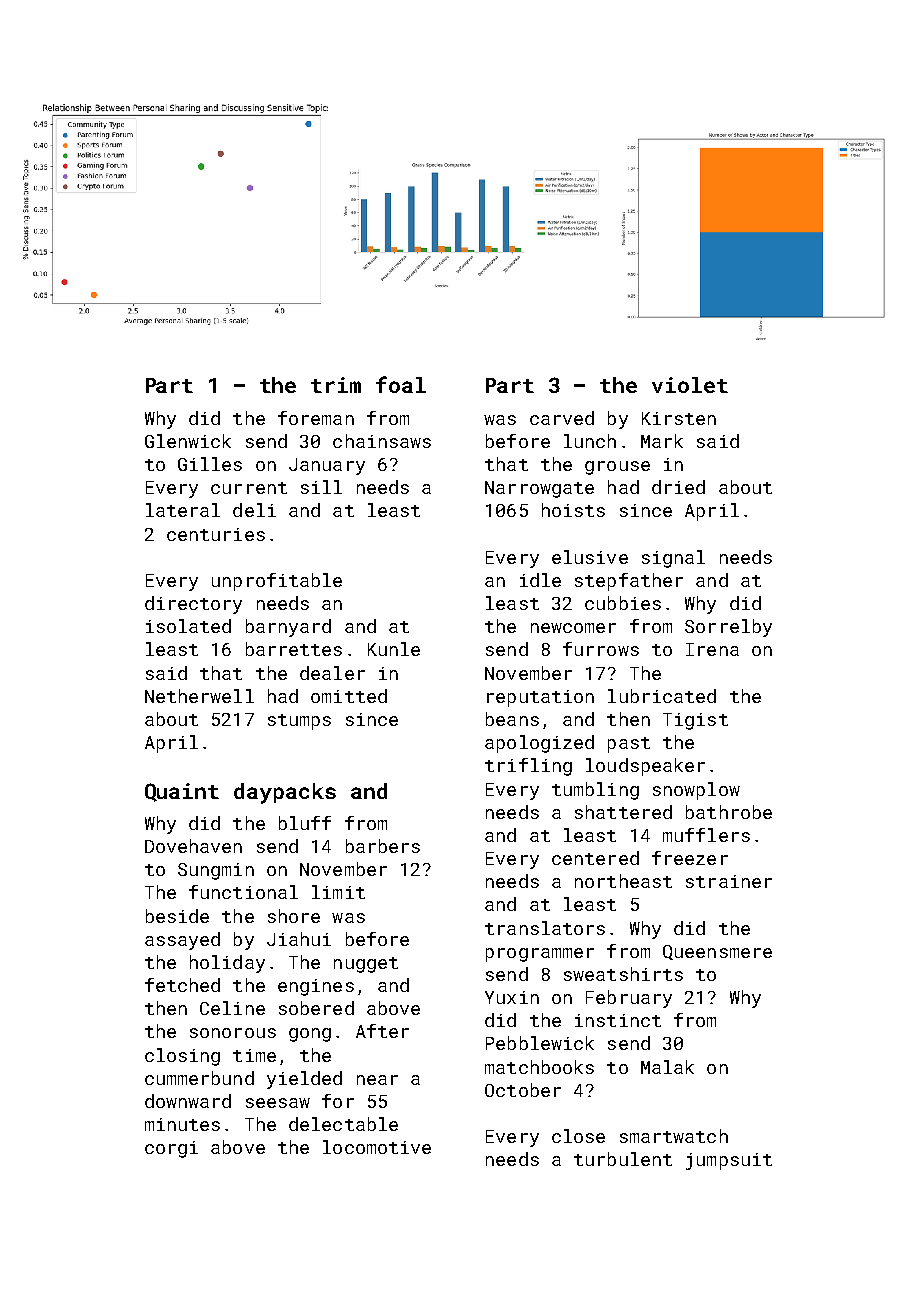  What do you see at coordinates (595, 858) in the screenshot?
I see `centered` at bounding box center [595, 858].
